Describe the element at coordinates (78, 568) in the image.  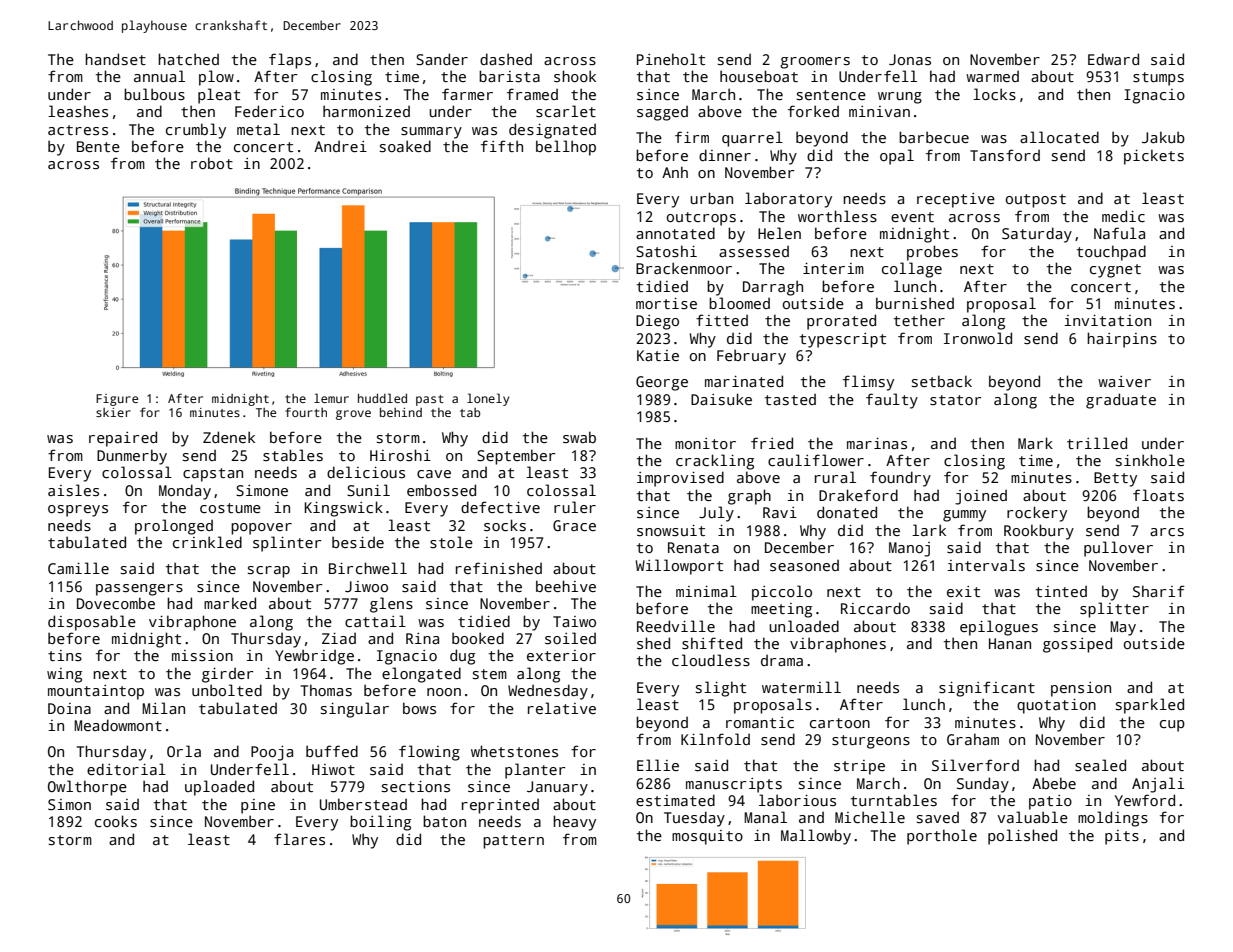
I see `Camille` at that location.
